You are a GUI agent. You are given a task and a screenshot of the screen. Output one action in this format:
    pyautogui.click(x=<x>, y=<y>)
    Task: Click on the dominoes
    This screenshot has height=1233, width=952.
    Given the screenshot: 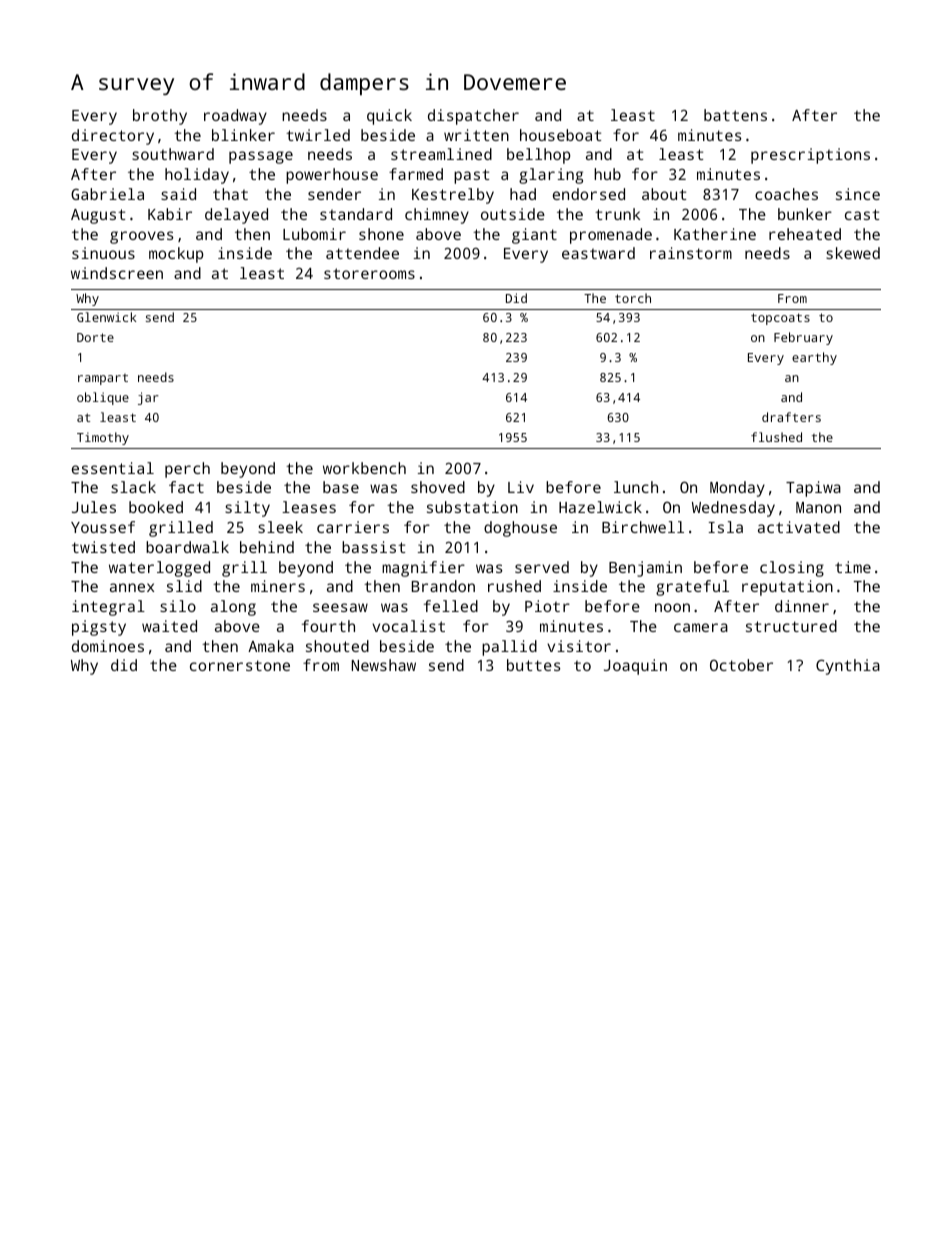 What is the action you would take?
    pyautogui.click(x=108, y=646)
